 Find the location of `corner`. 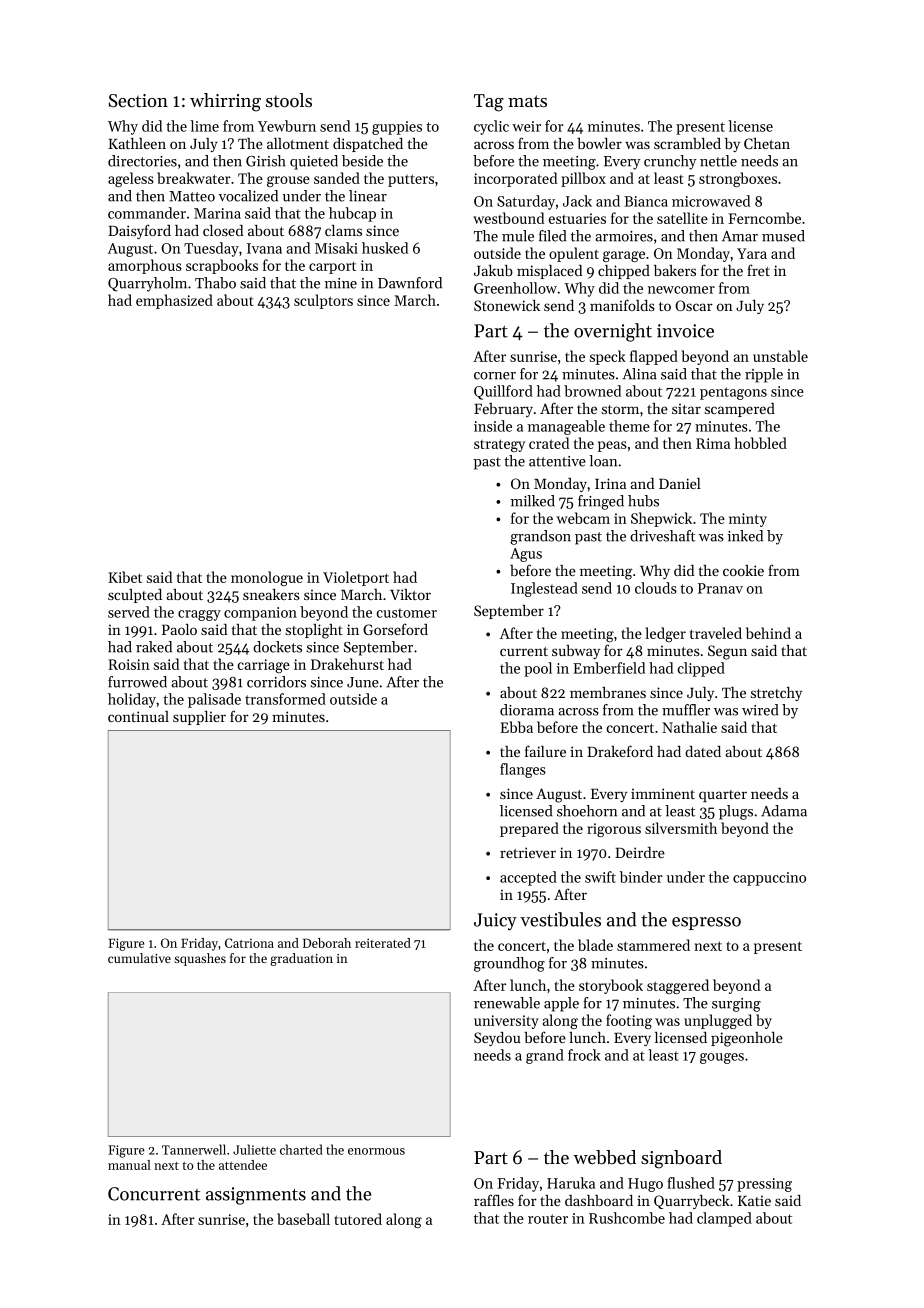

corner is located at coordinates (495, 376).
